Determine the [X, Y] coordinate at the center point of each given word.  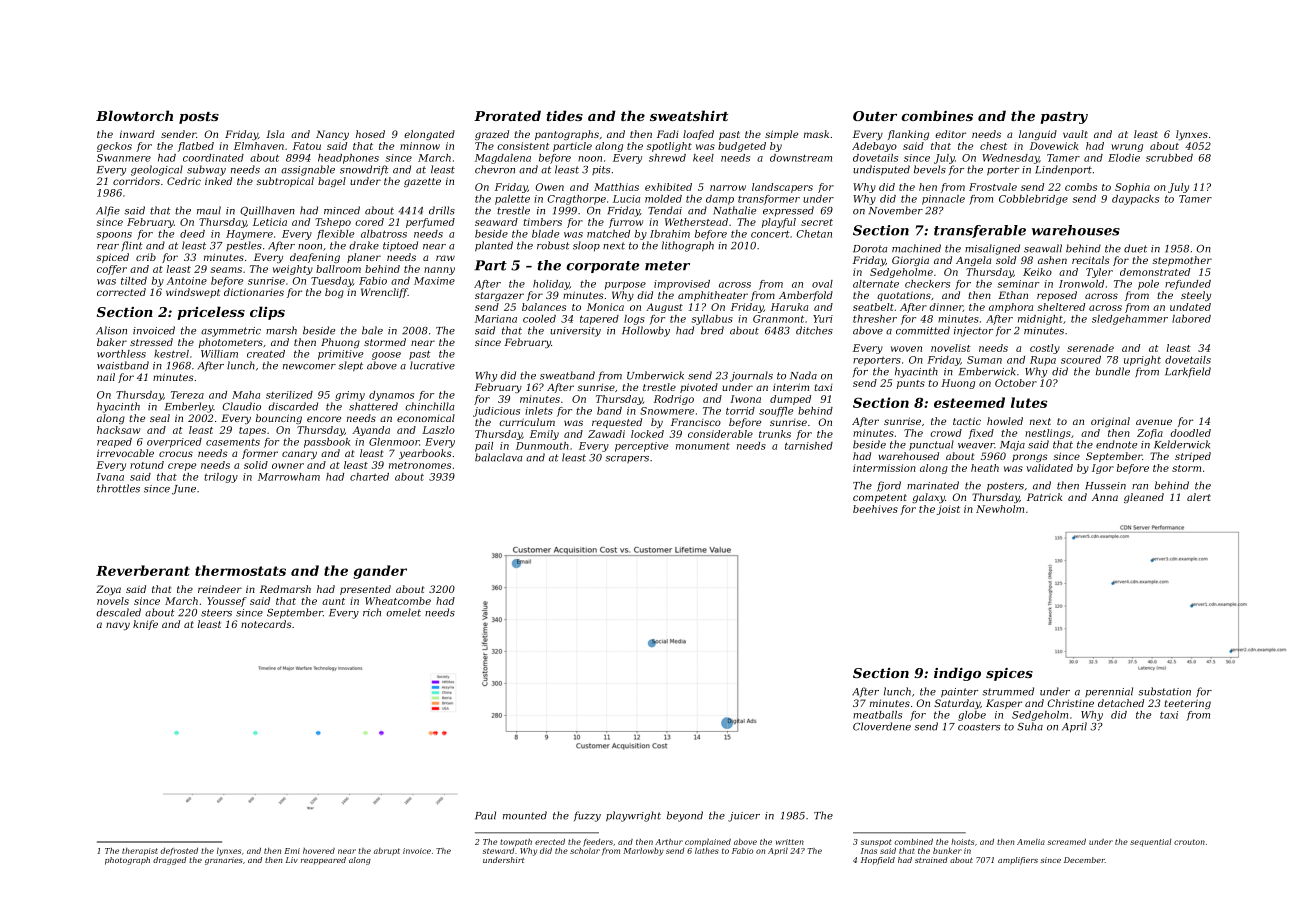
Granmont [778, 319]
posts [199, 118]
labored [1191, 319]
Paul [485, 815]
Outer [875, 116]
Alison [111, 330]
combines [937, 115]
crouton [1189, 842]
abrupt [387, 851]
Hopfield [878, 861]
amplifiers [1018, 861]
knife [145, 625]
